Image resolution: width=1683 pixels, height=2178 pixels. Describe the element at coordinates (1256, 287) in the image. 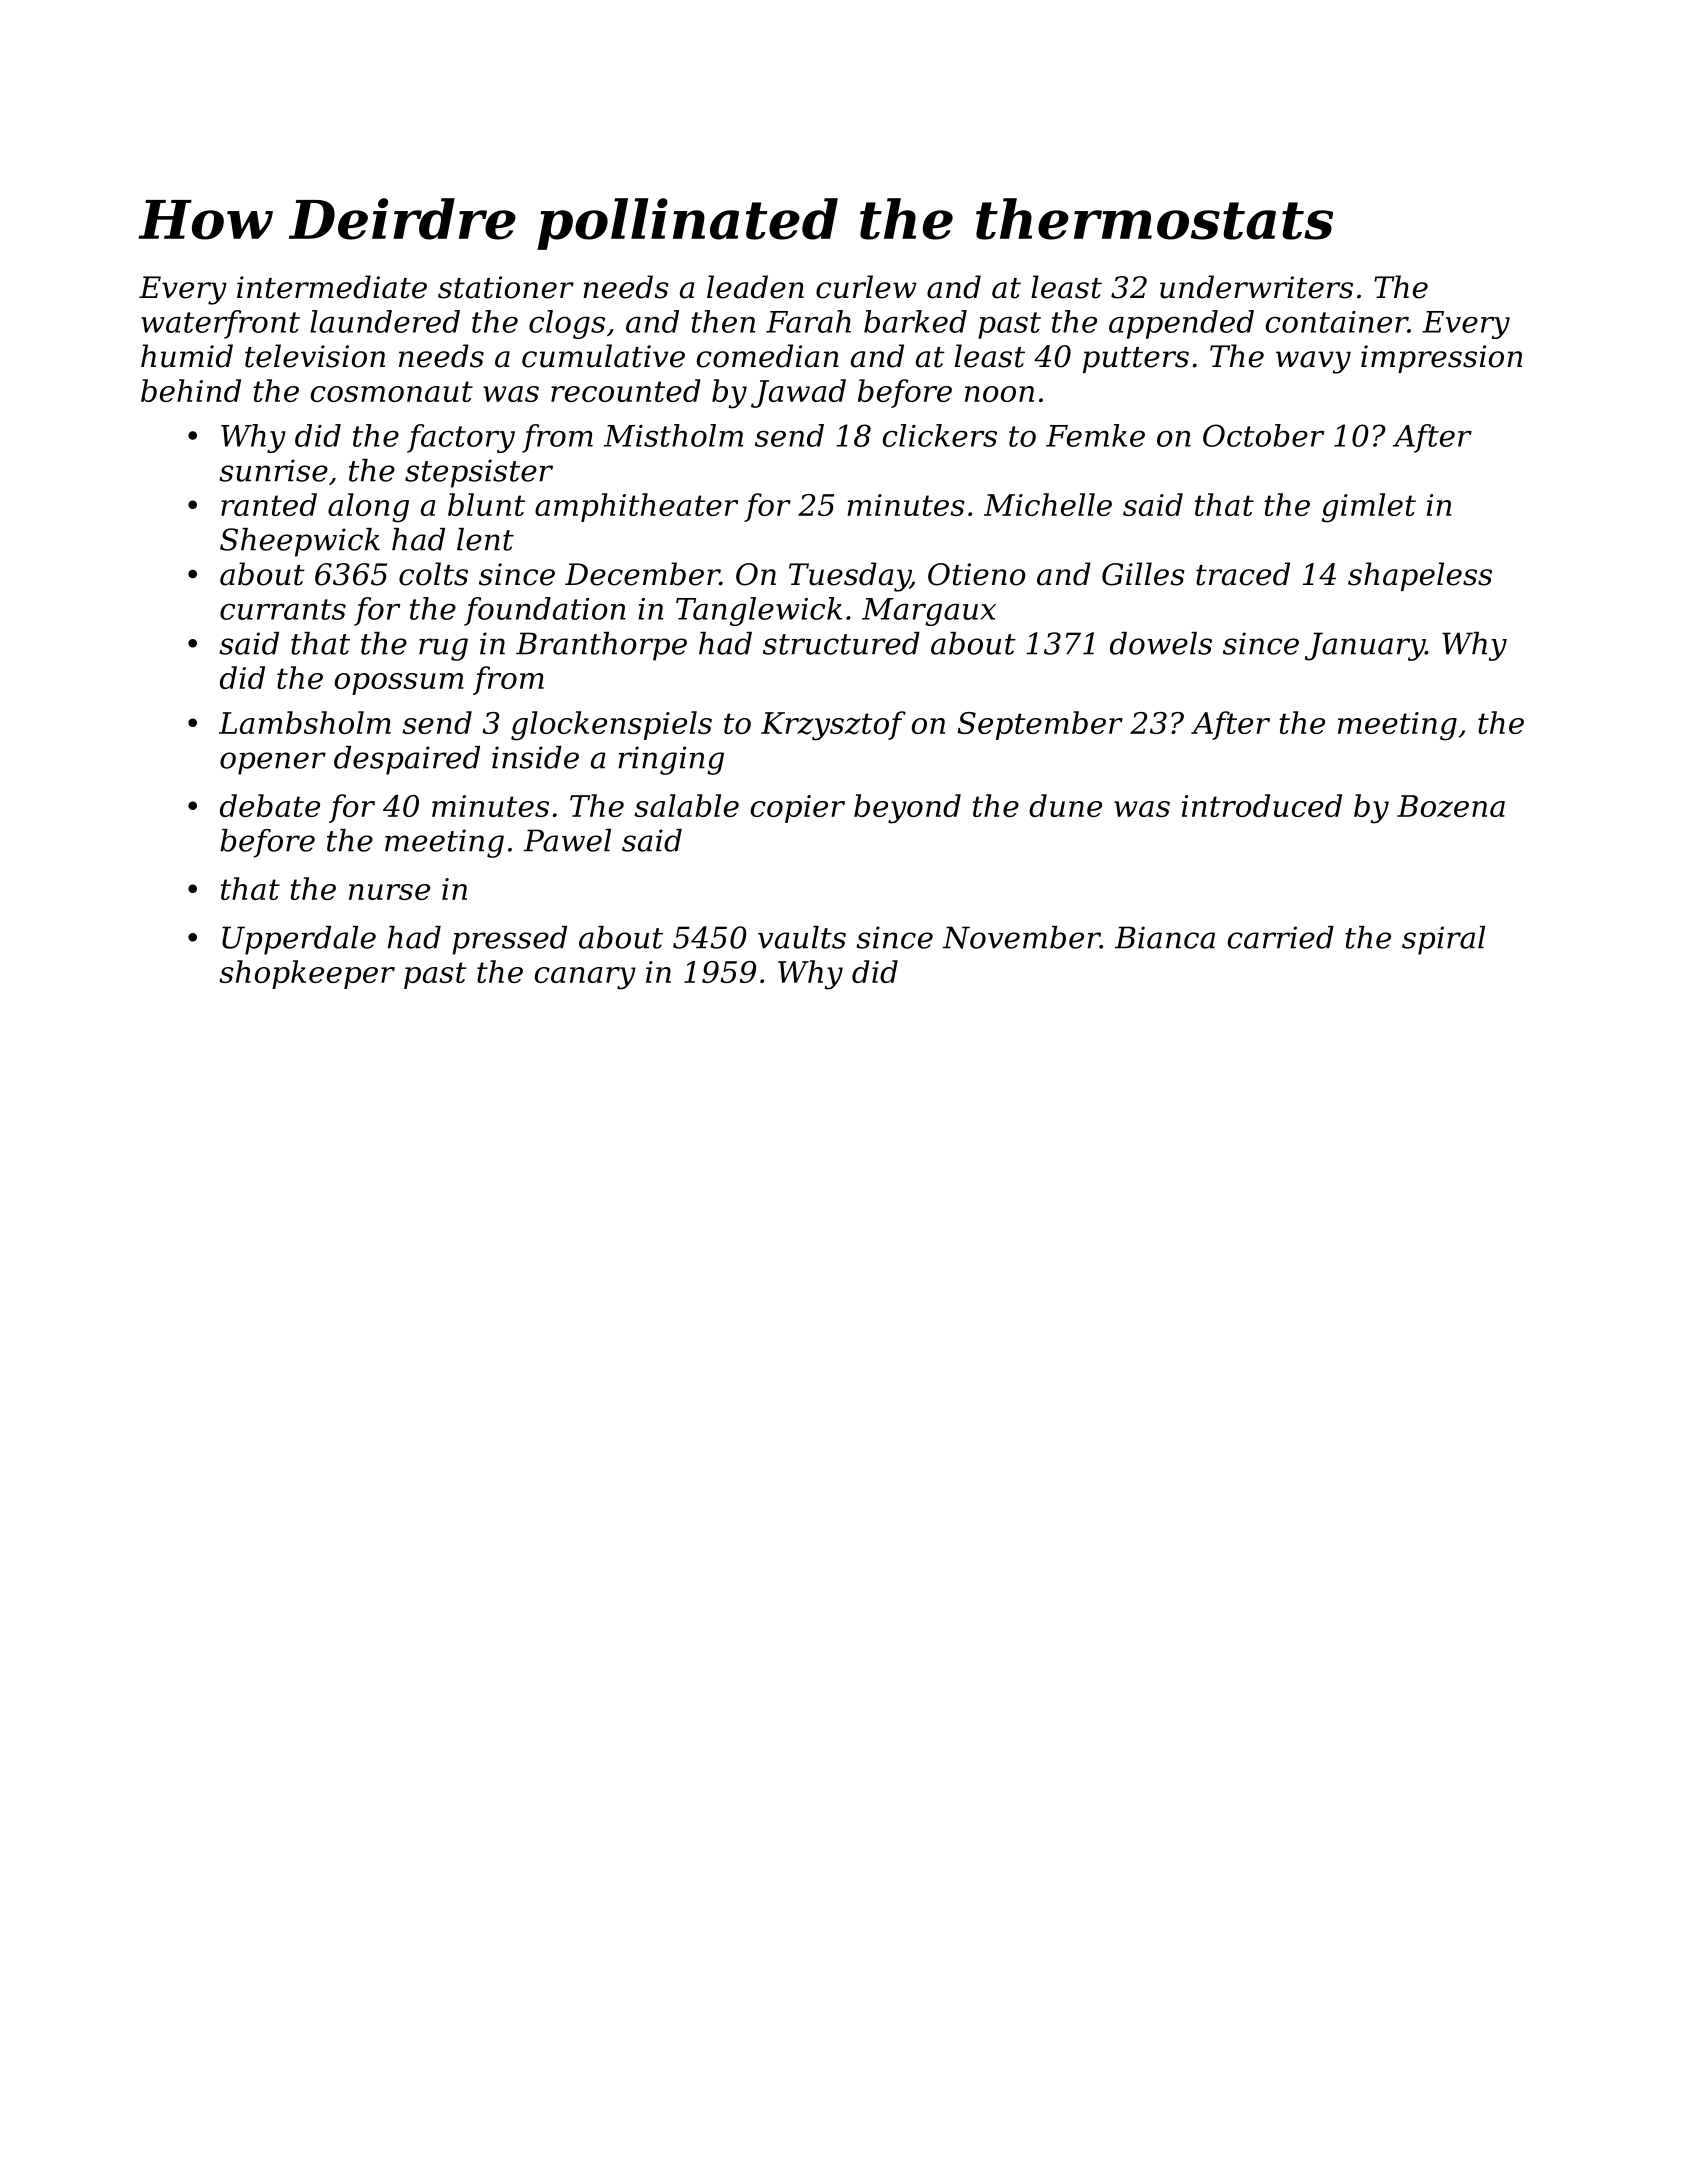

I see `underwriters` at that location.
